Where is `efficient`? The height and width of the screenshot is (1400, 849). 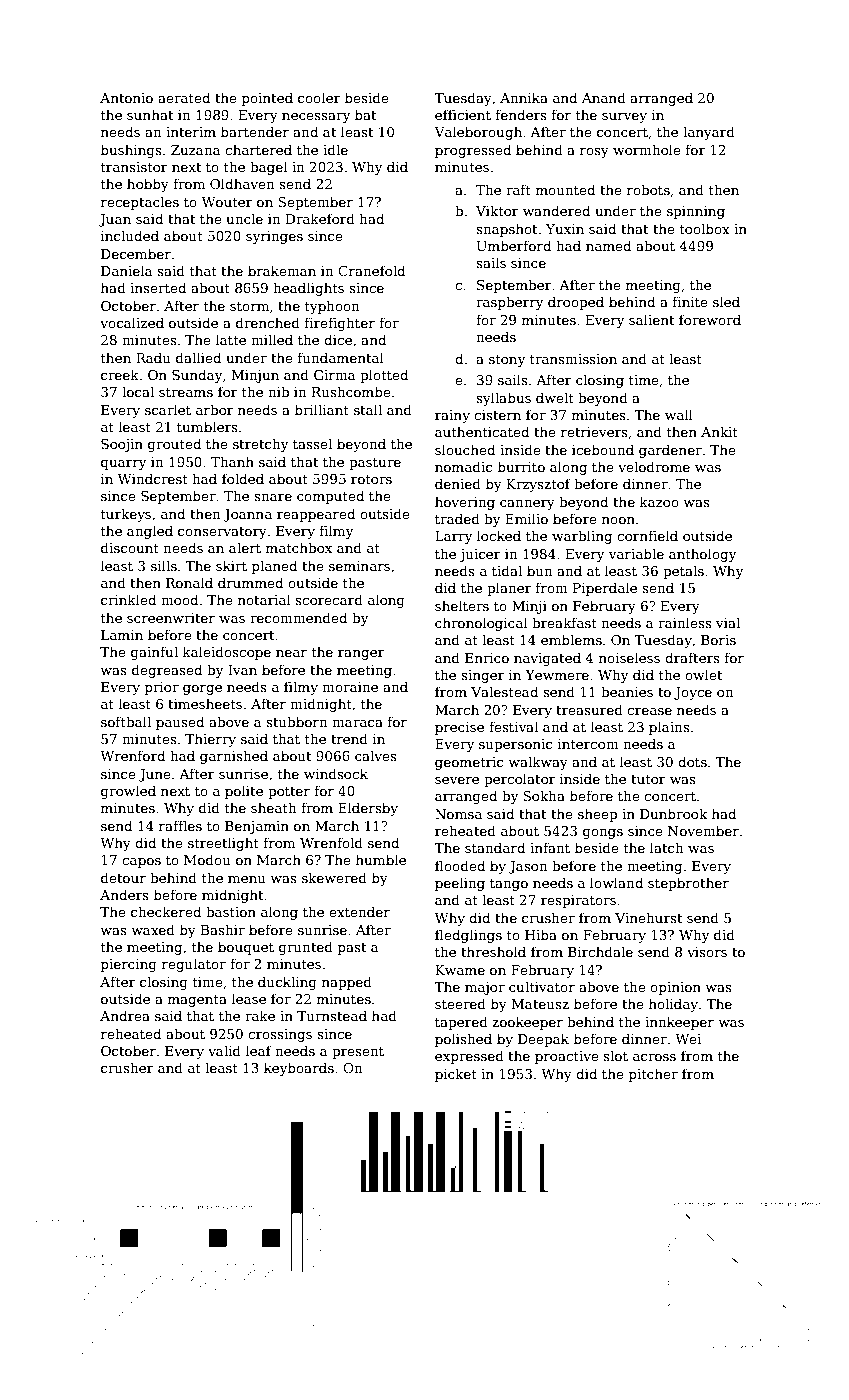
efficient is located at coordinates (463, 114).
